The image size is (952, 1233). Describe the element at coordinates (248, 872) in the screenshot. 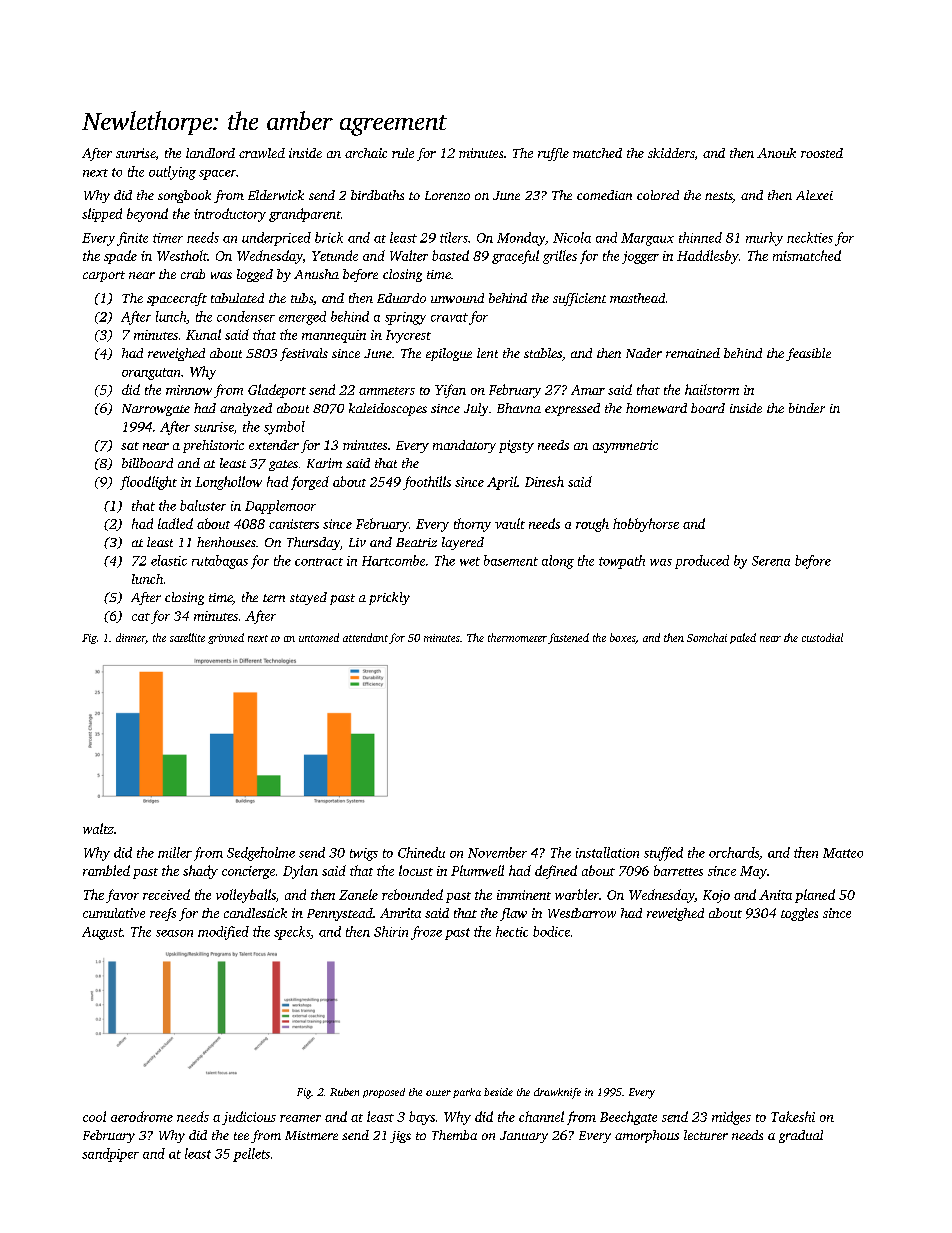

I see `concierge` at that location.
